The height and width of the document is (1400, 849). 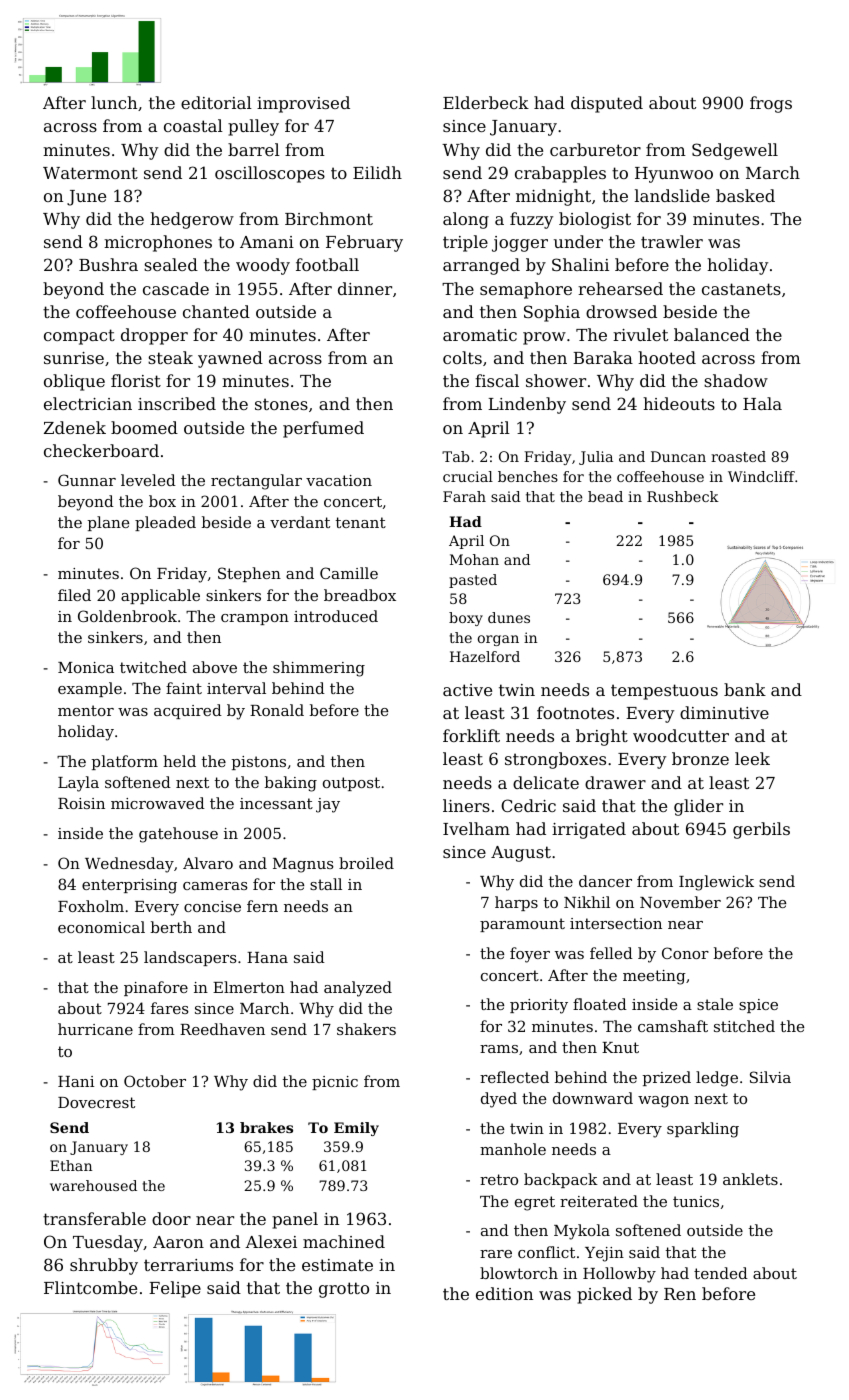 I want to click on Elderbeck, so click(x=486, y=102).
